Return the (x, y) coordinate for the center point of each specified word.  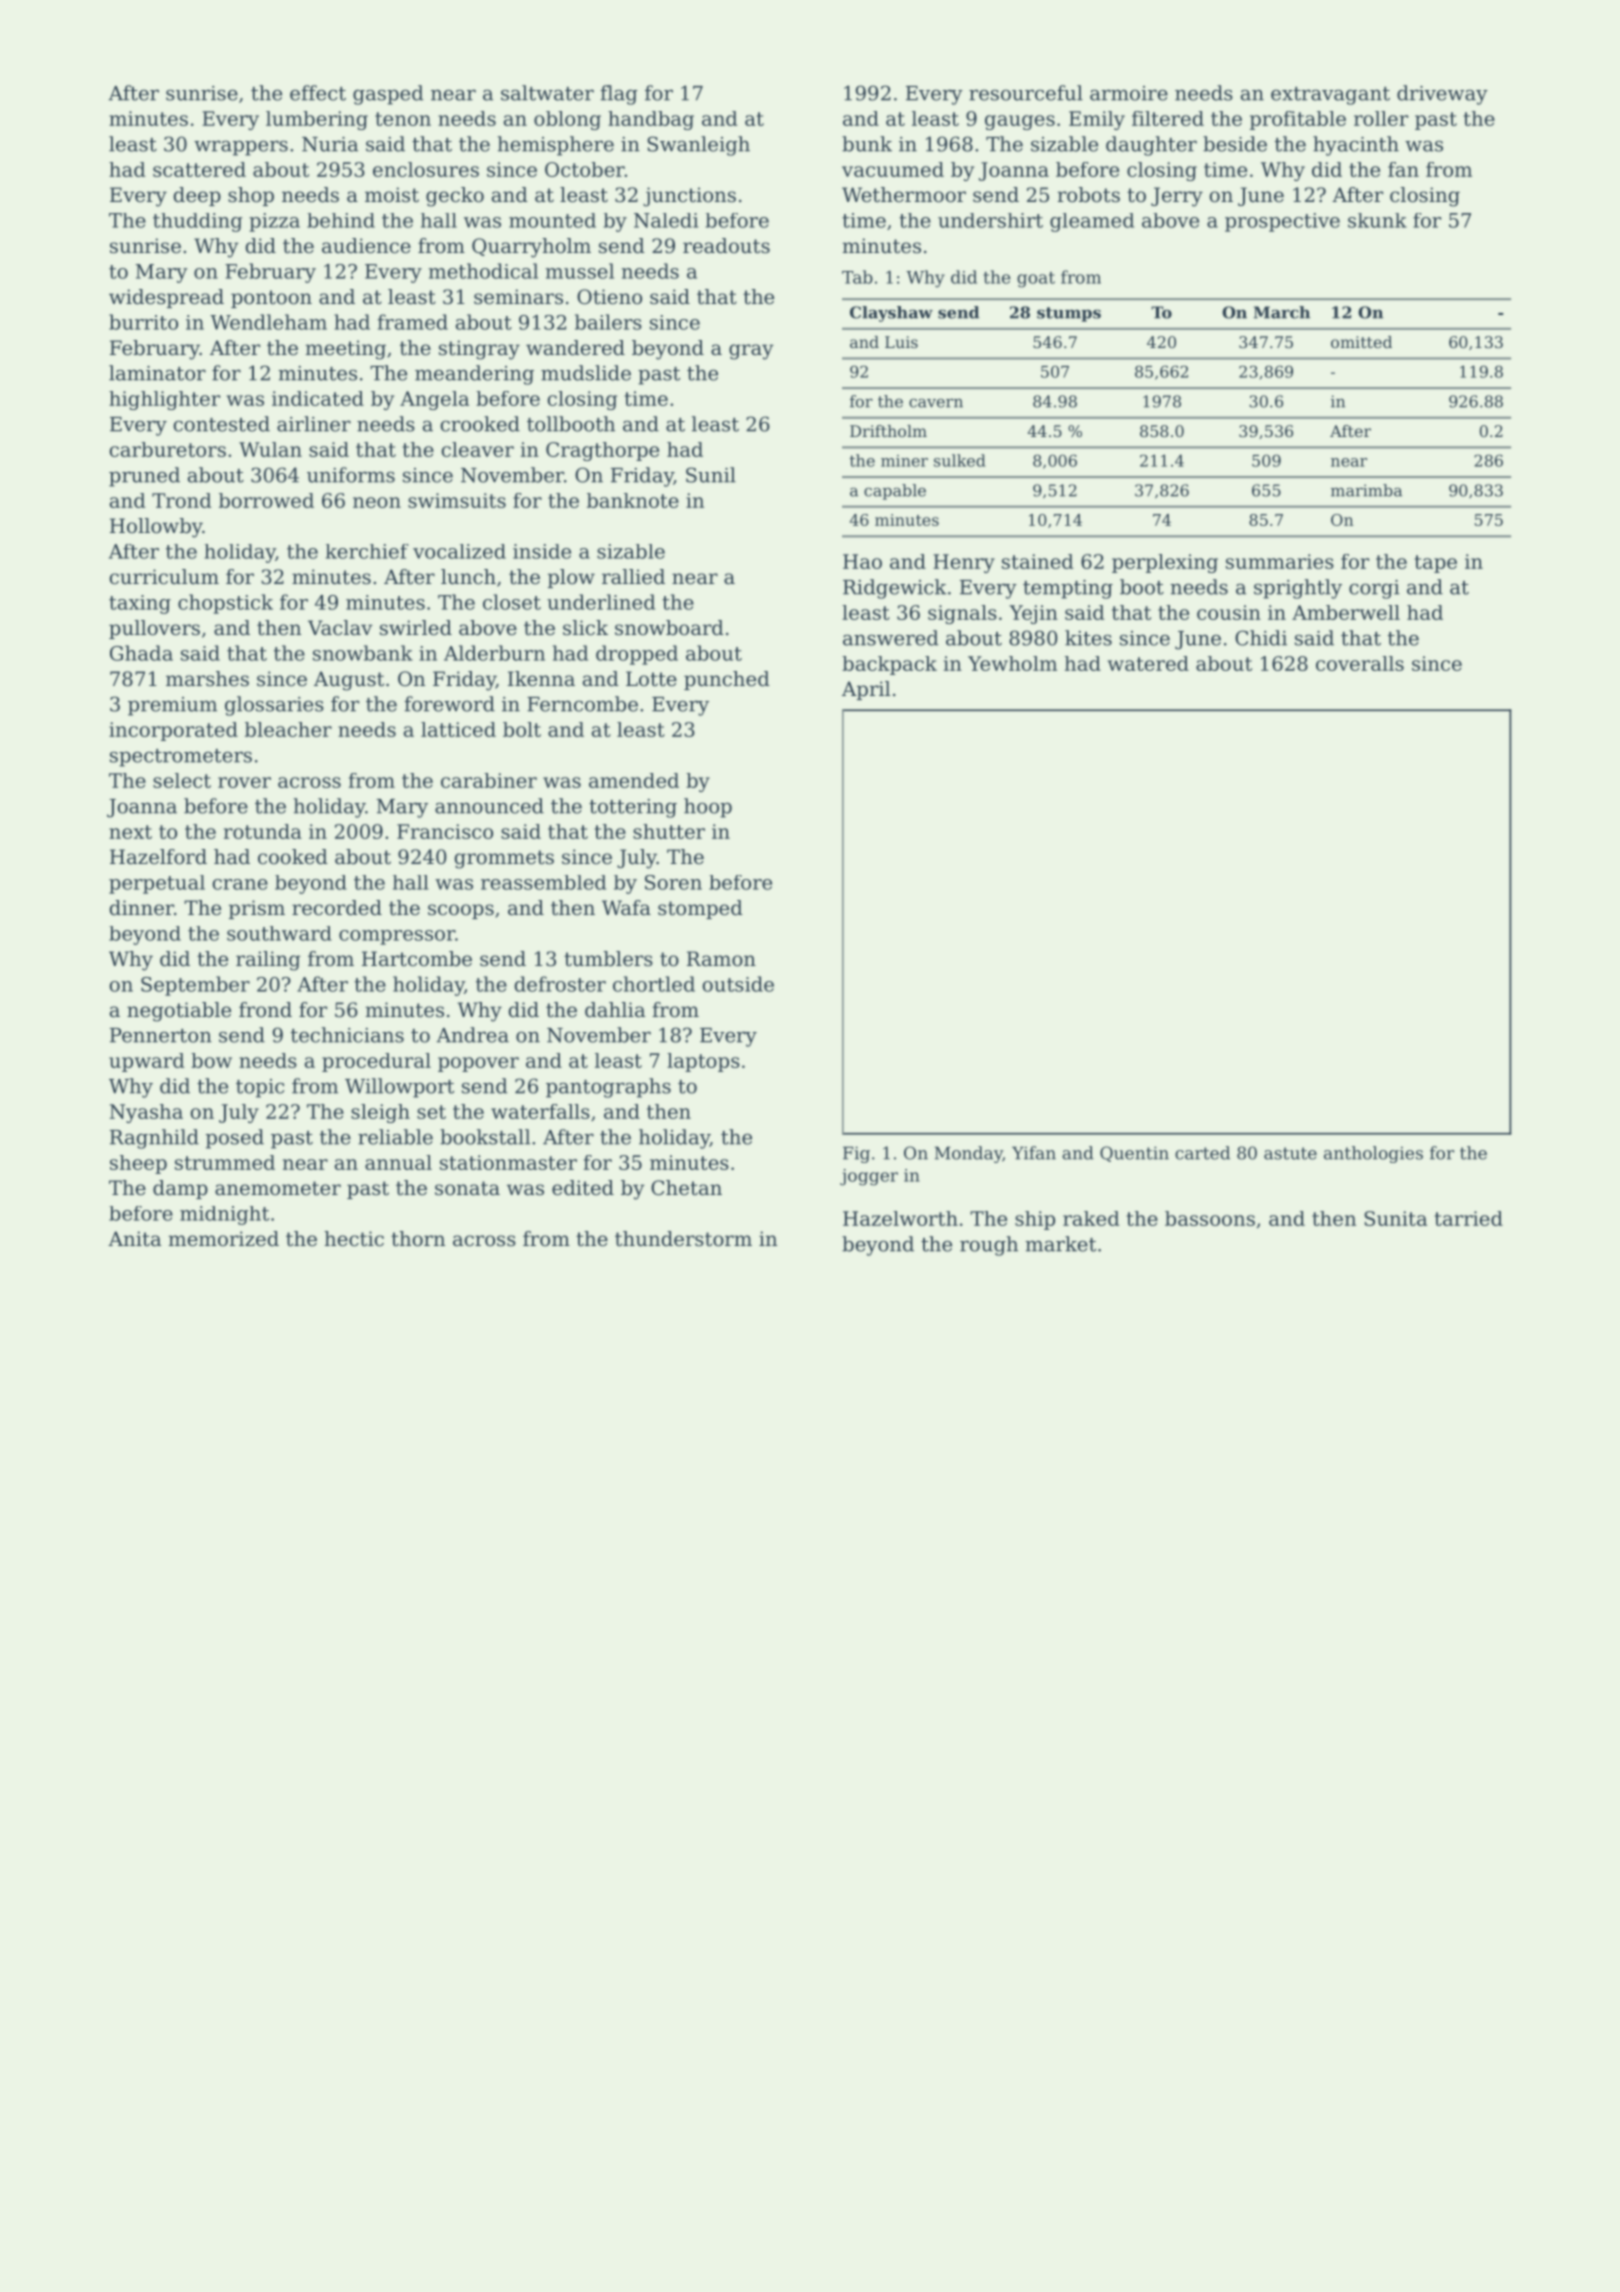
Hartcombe (417, 958)
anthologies (1373, 1154)
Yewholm (1012, 663)
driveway (1442, 95)
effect (318, 93)
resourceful (1026, 93)
